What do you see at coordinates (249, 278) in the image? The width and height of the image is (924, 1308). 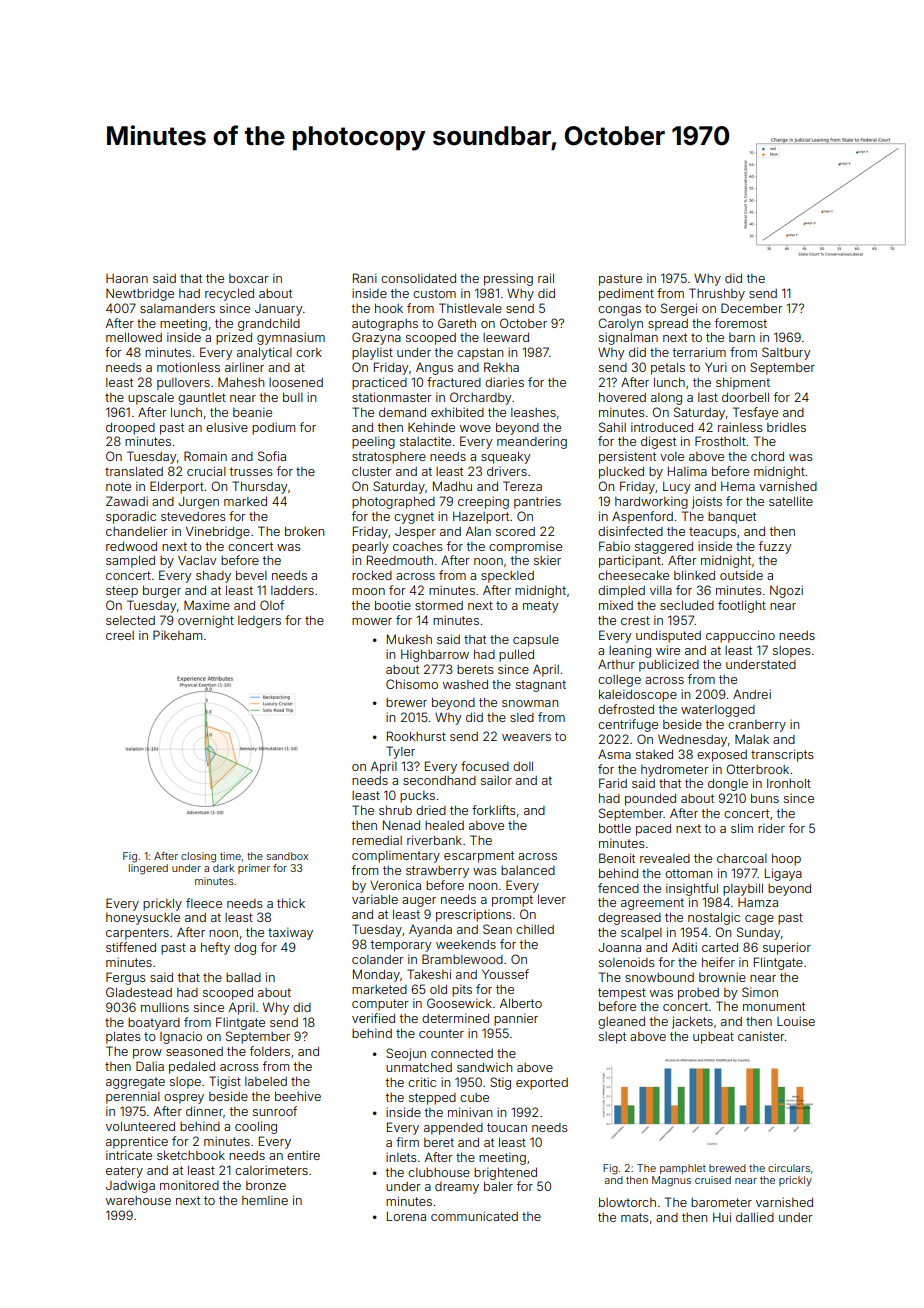 I see `boxcar` at bounding box center [249, 278].
